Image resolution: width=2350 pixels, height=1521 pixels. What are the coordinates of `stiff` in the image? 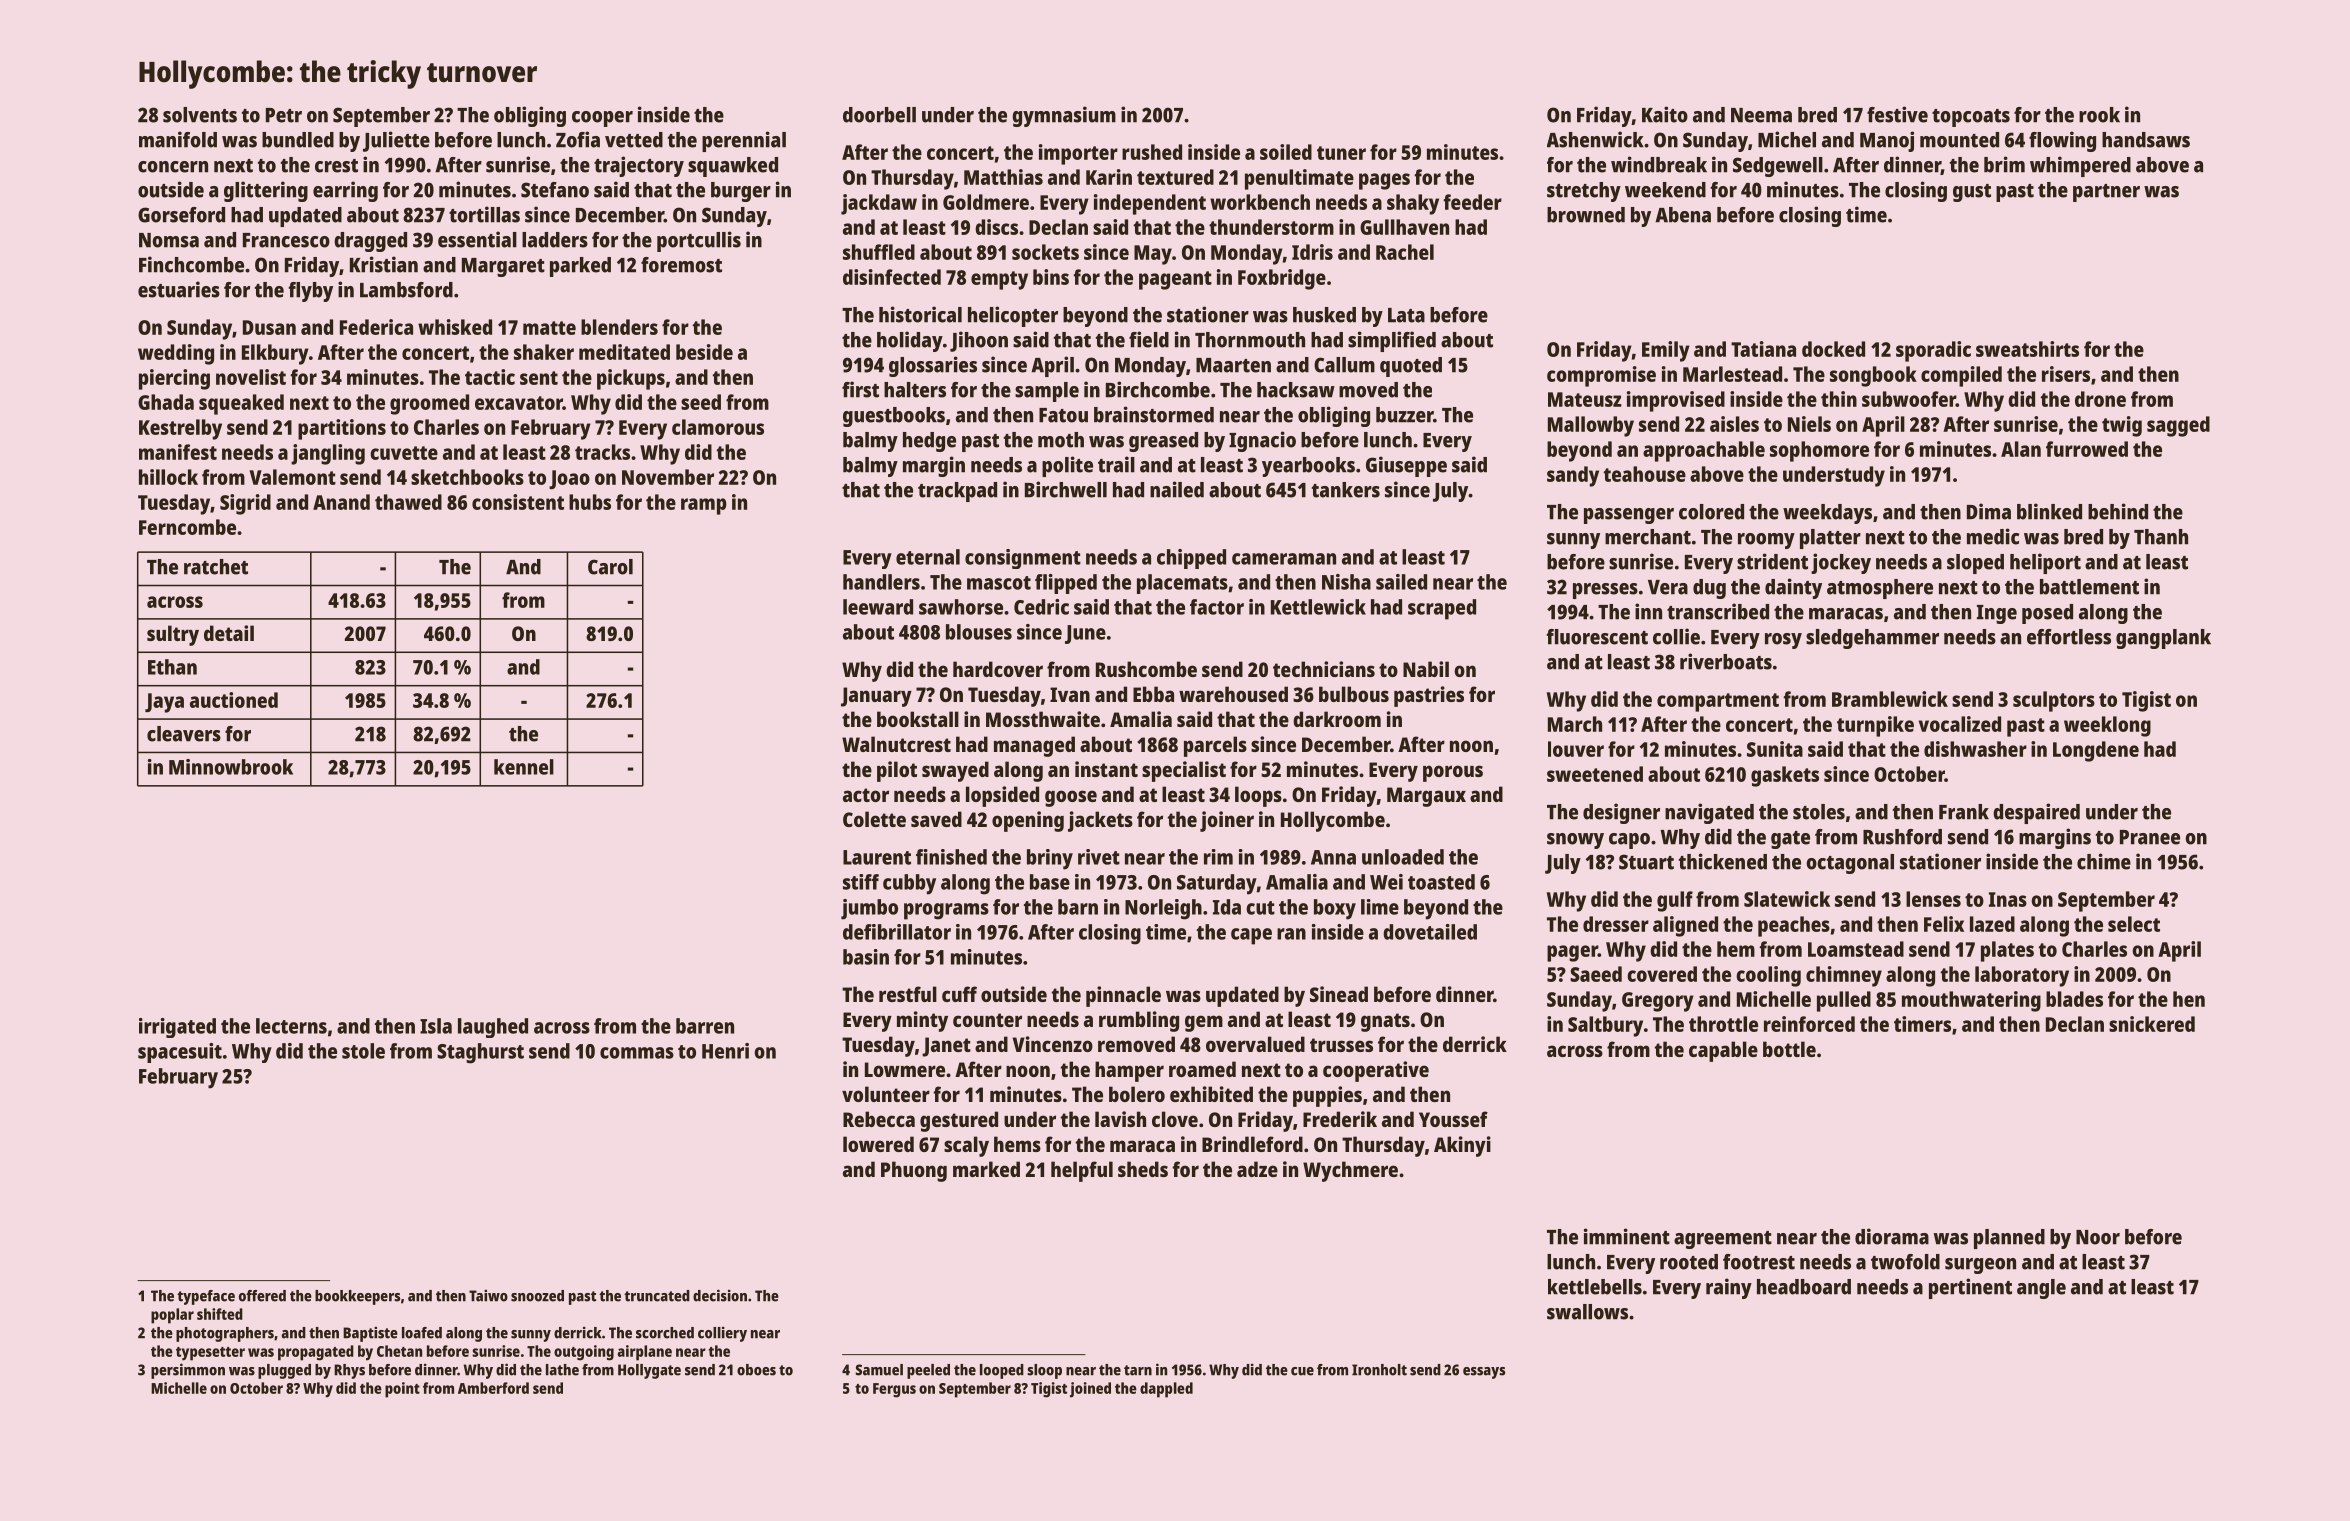 It's located at (861, 882).
